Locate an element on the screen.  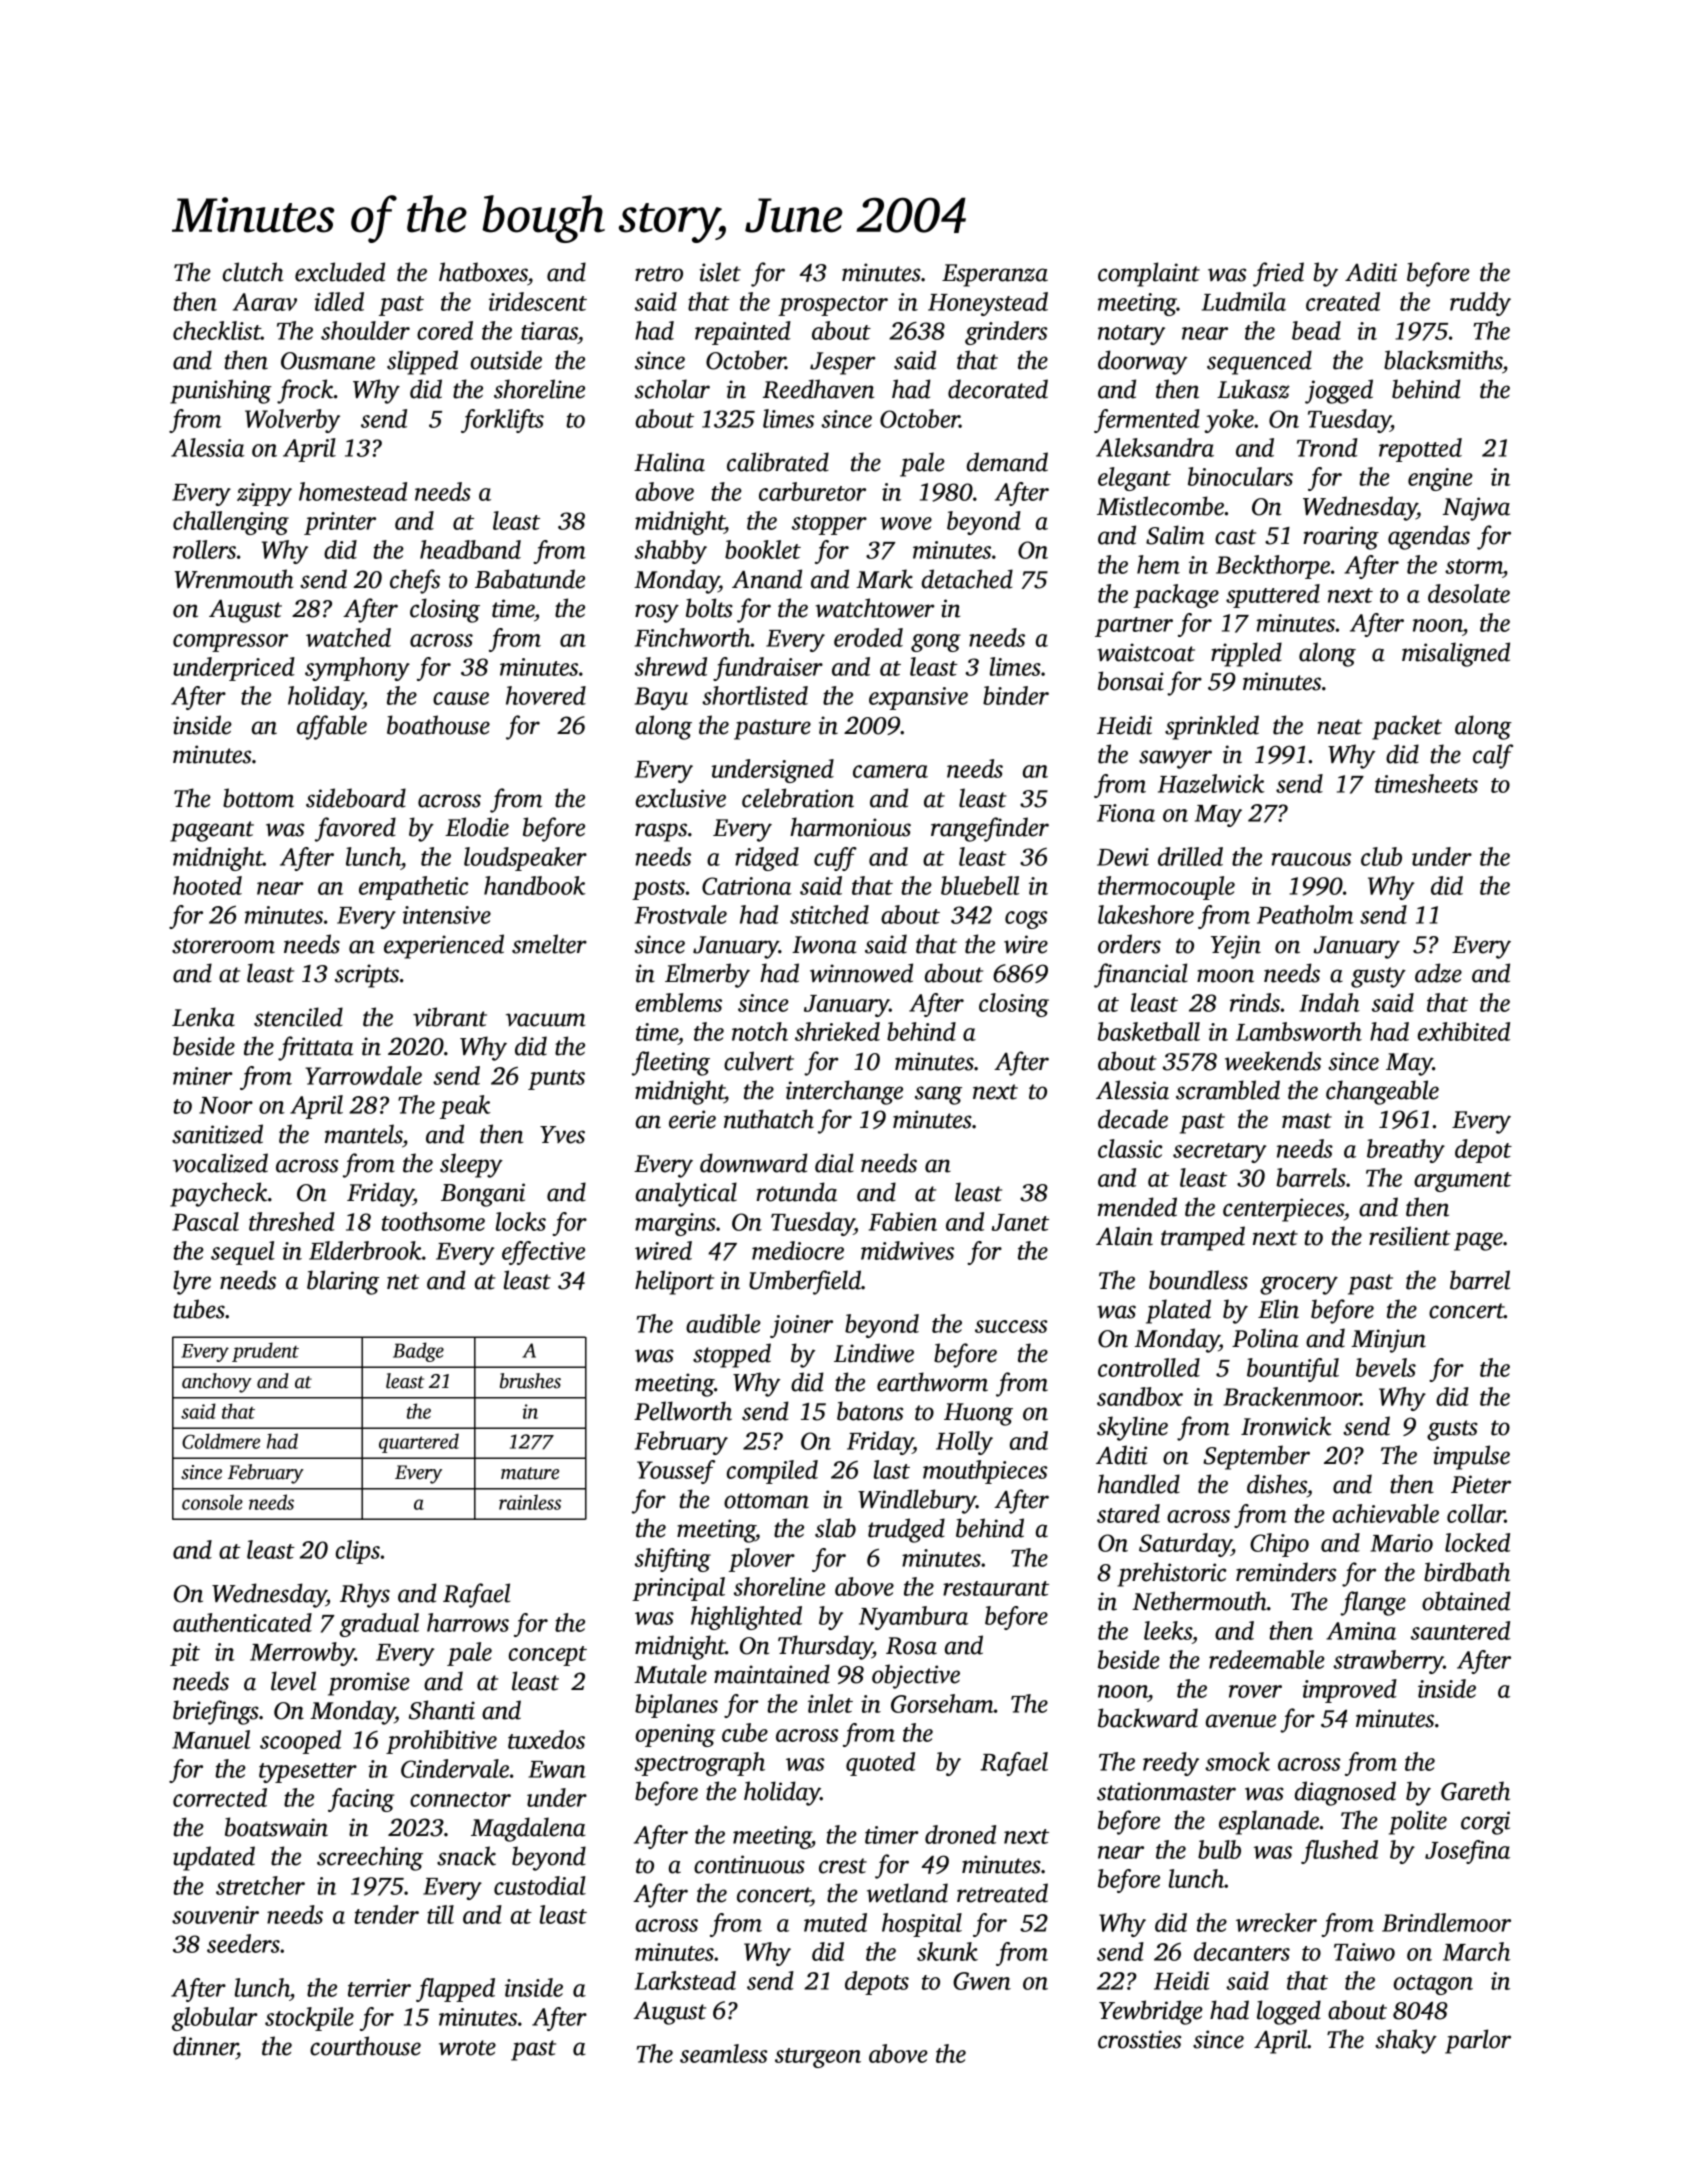
shrewd is located at coordinates (671, 666).
